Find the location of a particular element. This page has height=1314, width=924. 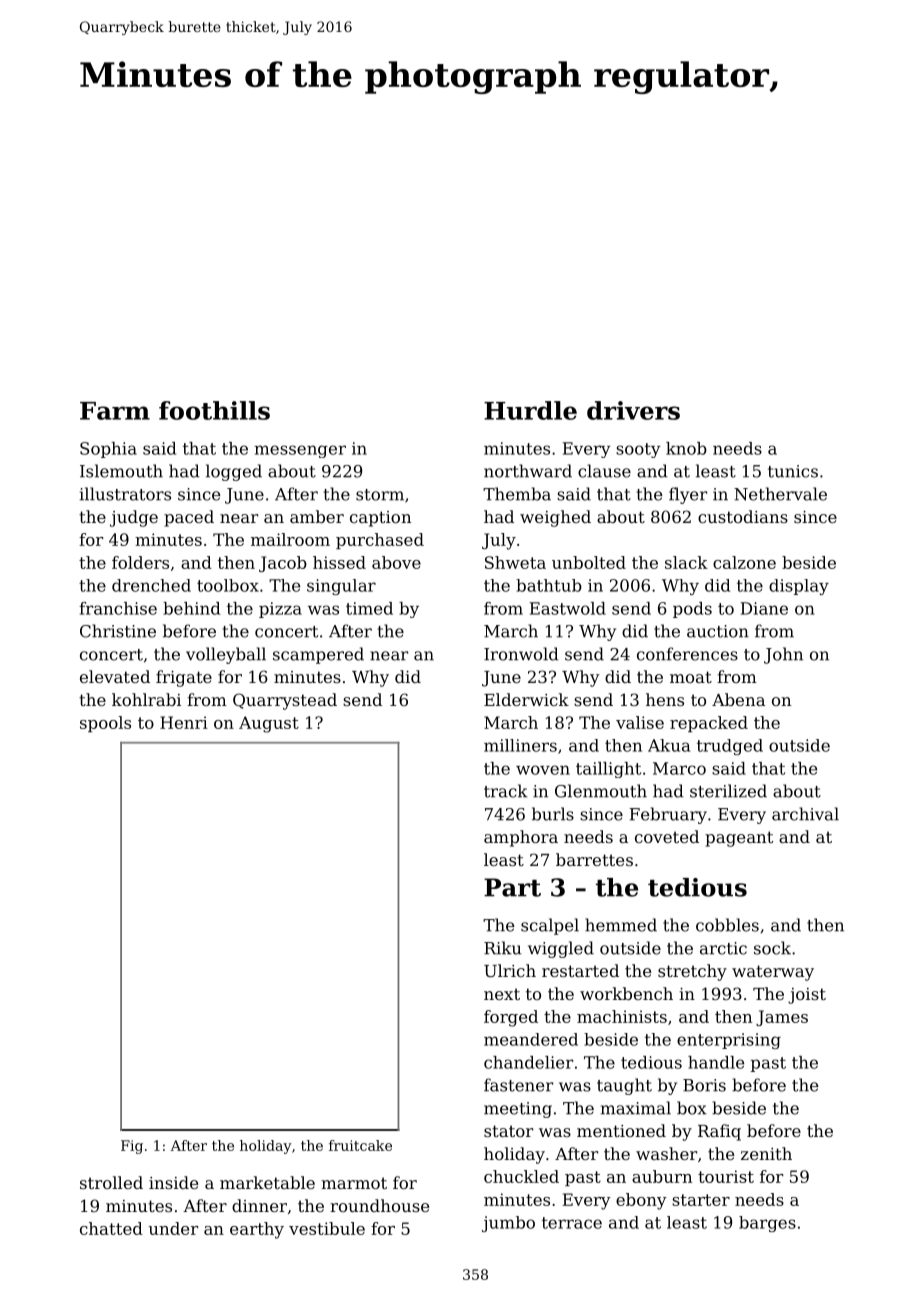

Farm is located at coordinates (115, 411).
